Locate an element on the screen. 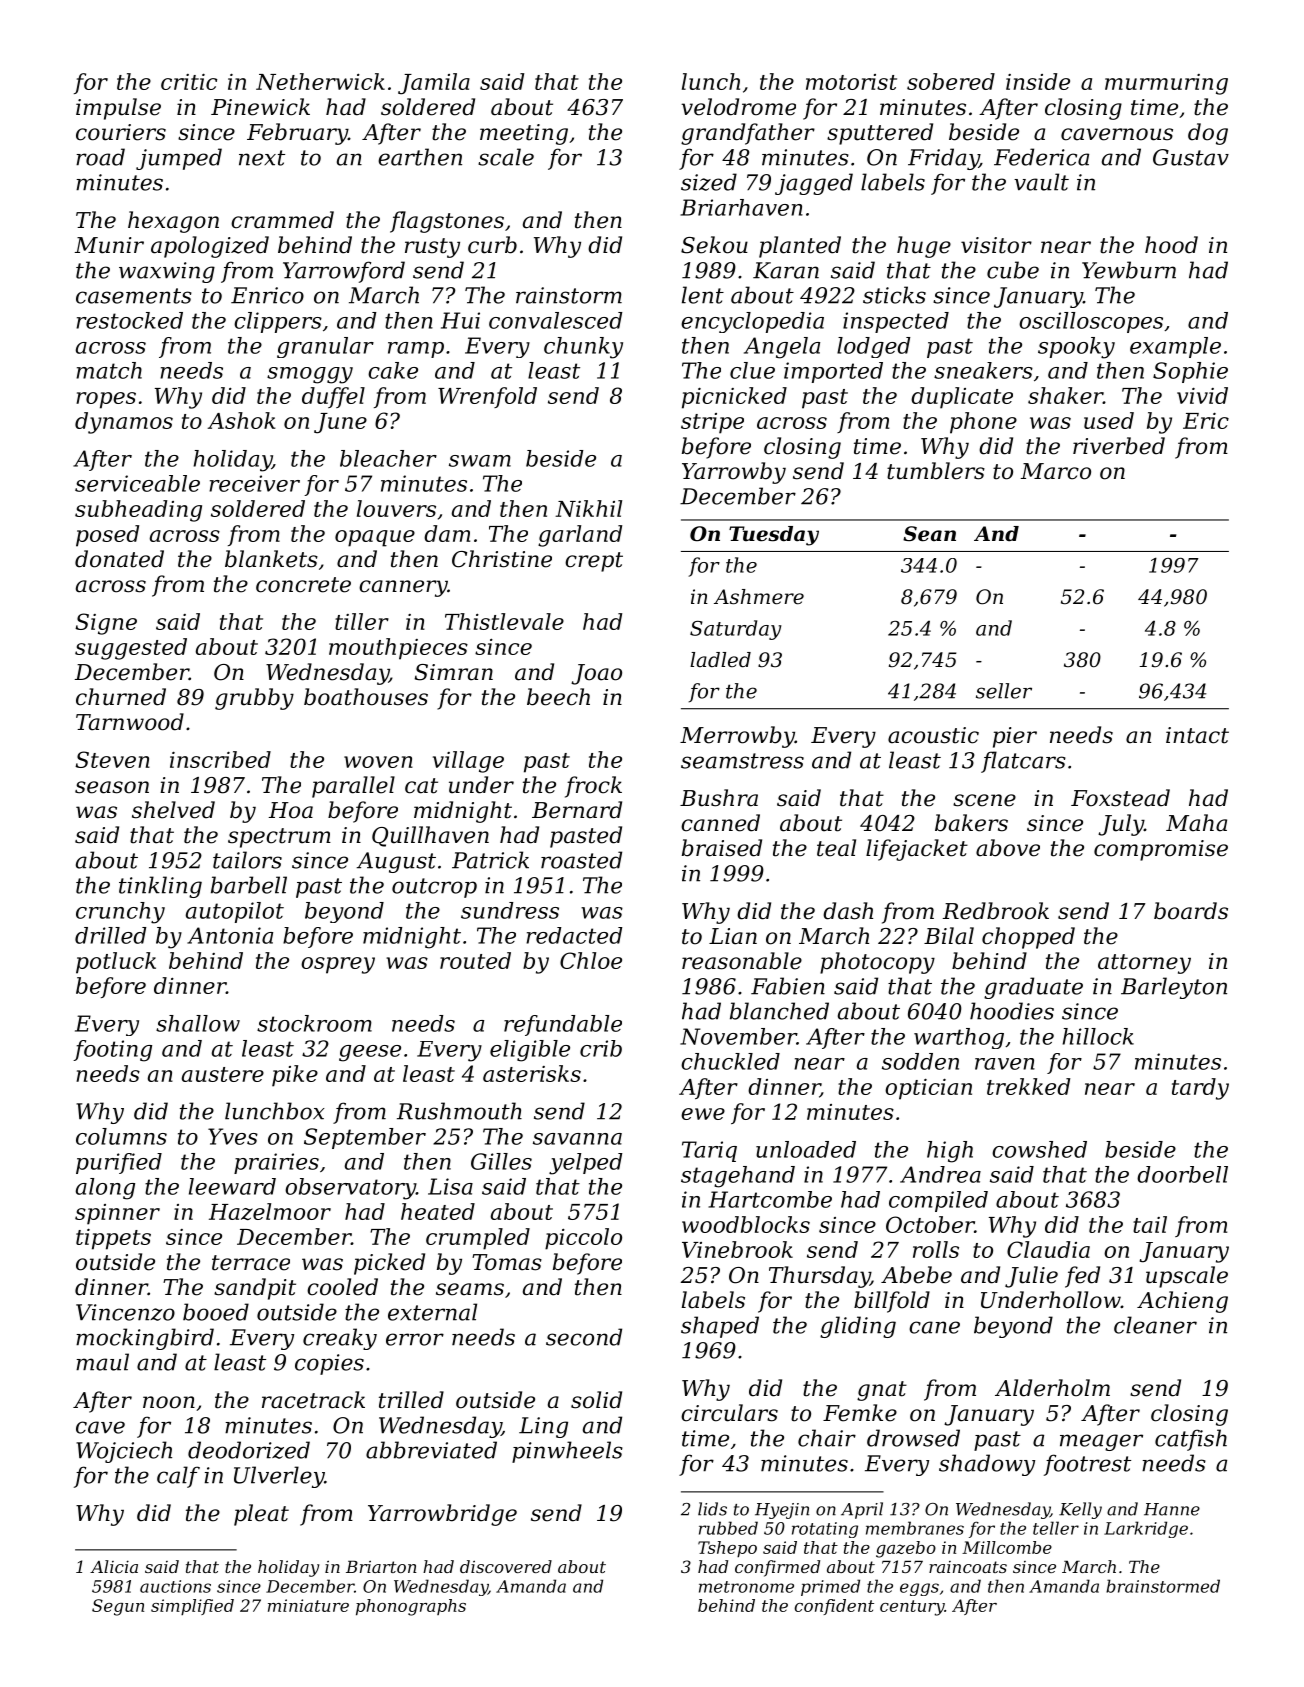 The width and height of the screenshot is (1304, 1687). velodrome is located at coordinates (738, 107).
